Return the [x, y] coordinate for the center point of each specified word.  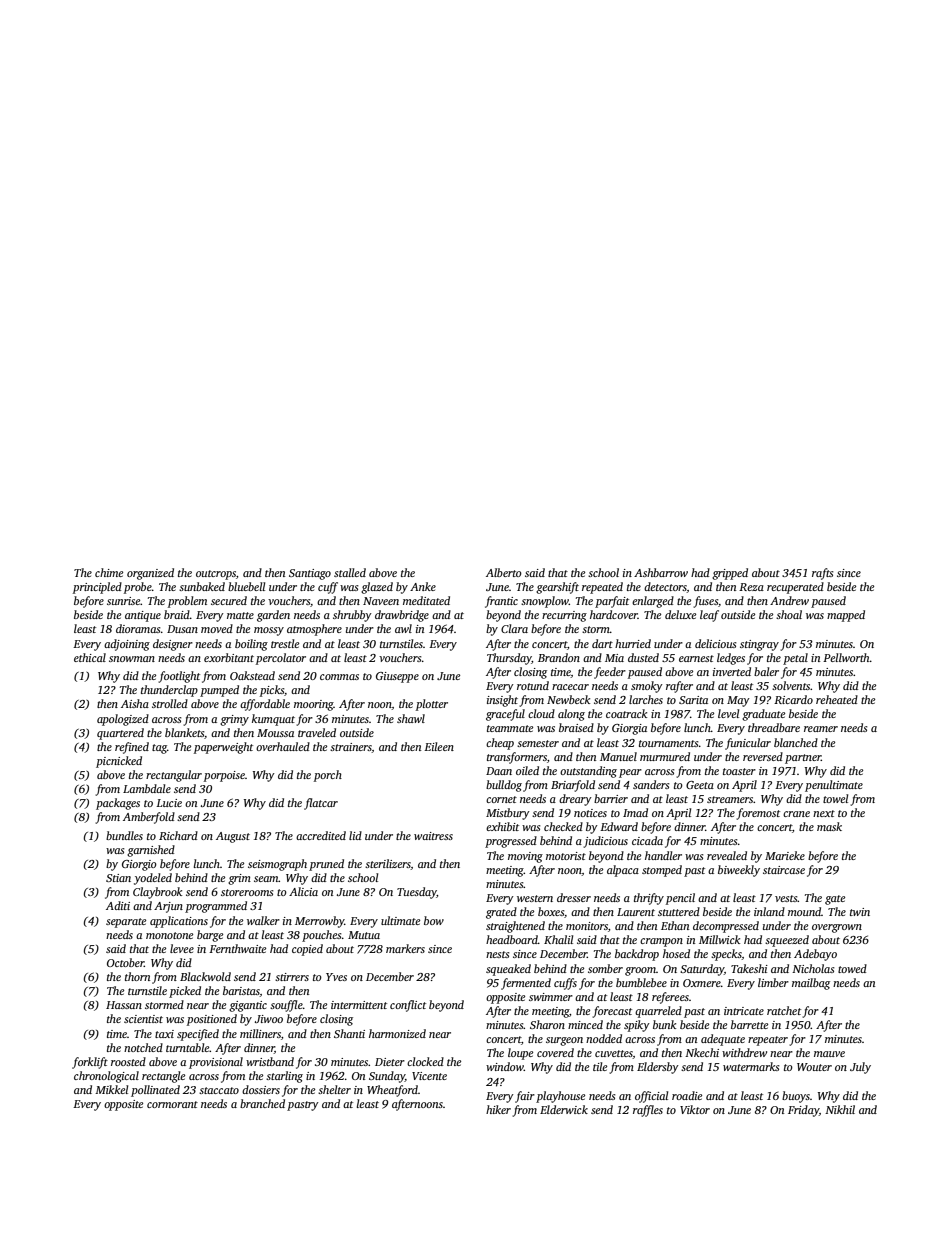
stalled [350, 572]
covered [555, 1052]
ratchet [784, 1010]
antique [143, 616]
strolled [170, 703]
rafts [823, 574]
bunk [664, 1024]
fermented [526, 984]
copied [307, 950]
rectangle [163, 1077]
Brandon [559, 657]
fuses [705, 602]
